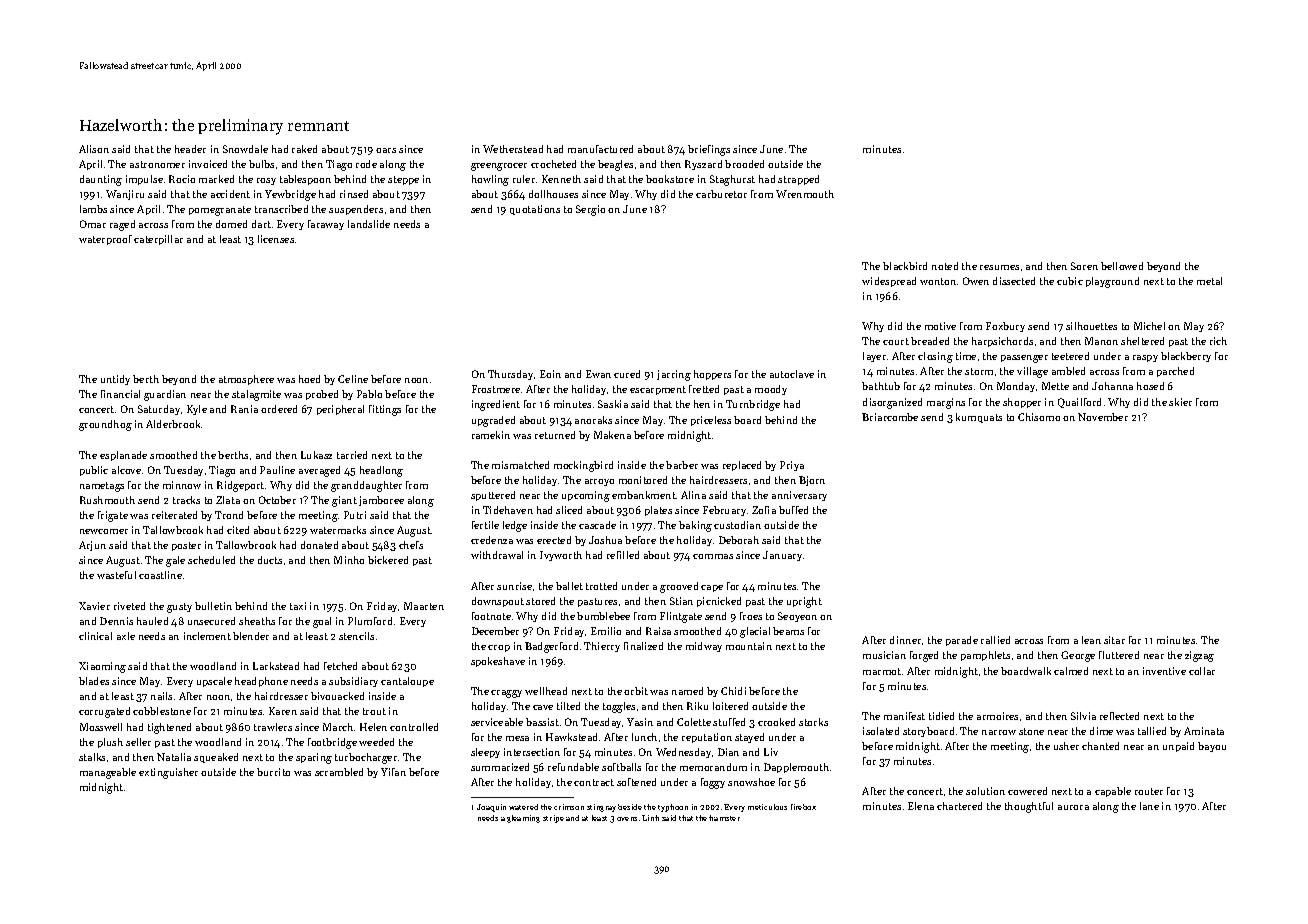 The image size is (1308, 924). I want to click on esplanade, so click(123, 456).
